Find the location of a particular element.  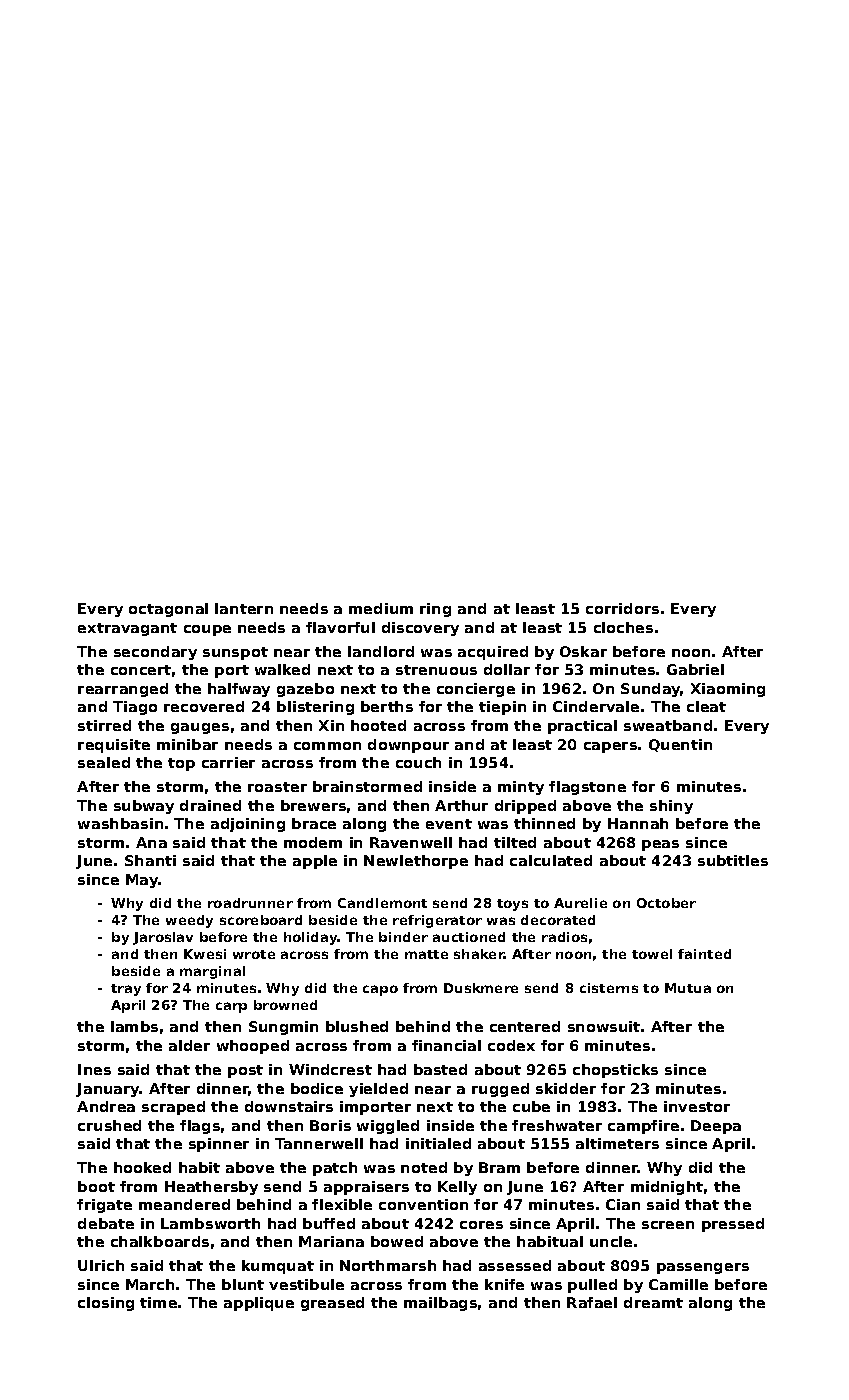

mailbags is located at coordinates (440, 1304).
